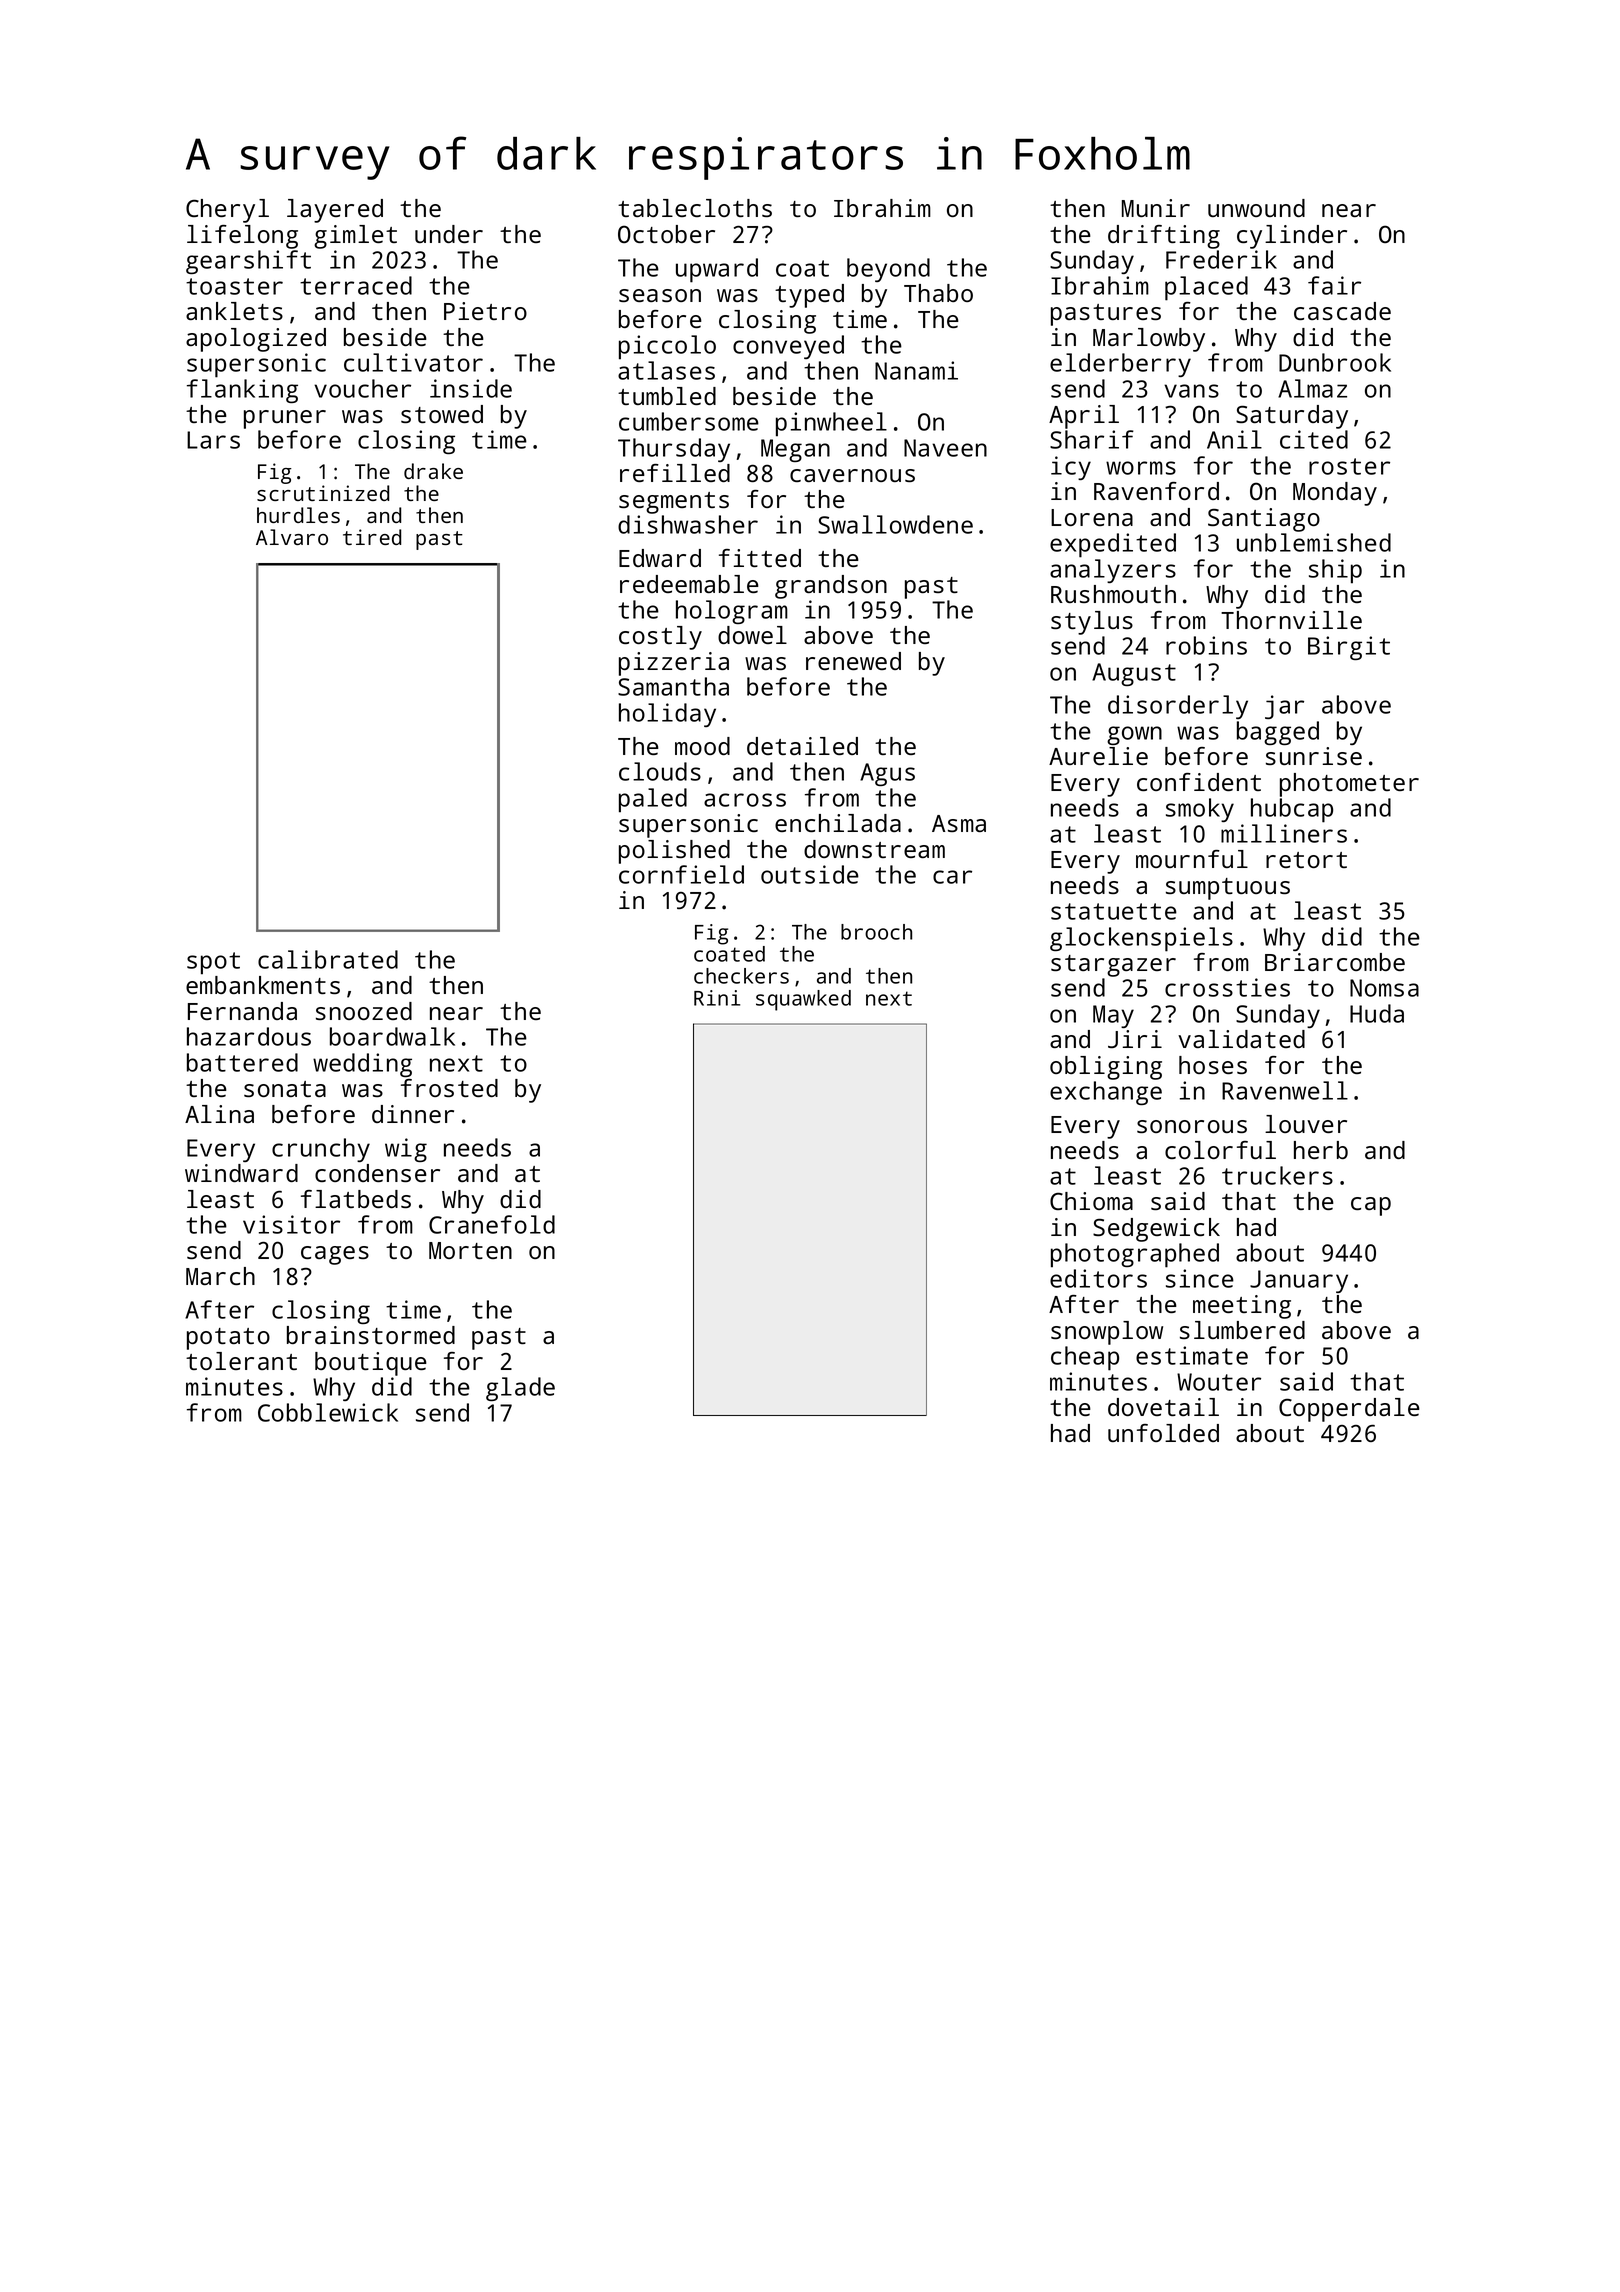 Image resolution: width=1620 pixels, height=2292 pixels. What do you see at coordinates (470, 1250) in the page?
I see `Morten` at bounding box center [470, 1250].
